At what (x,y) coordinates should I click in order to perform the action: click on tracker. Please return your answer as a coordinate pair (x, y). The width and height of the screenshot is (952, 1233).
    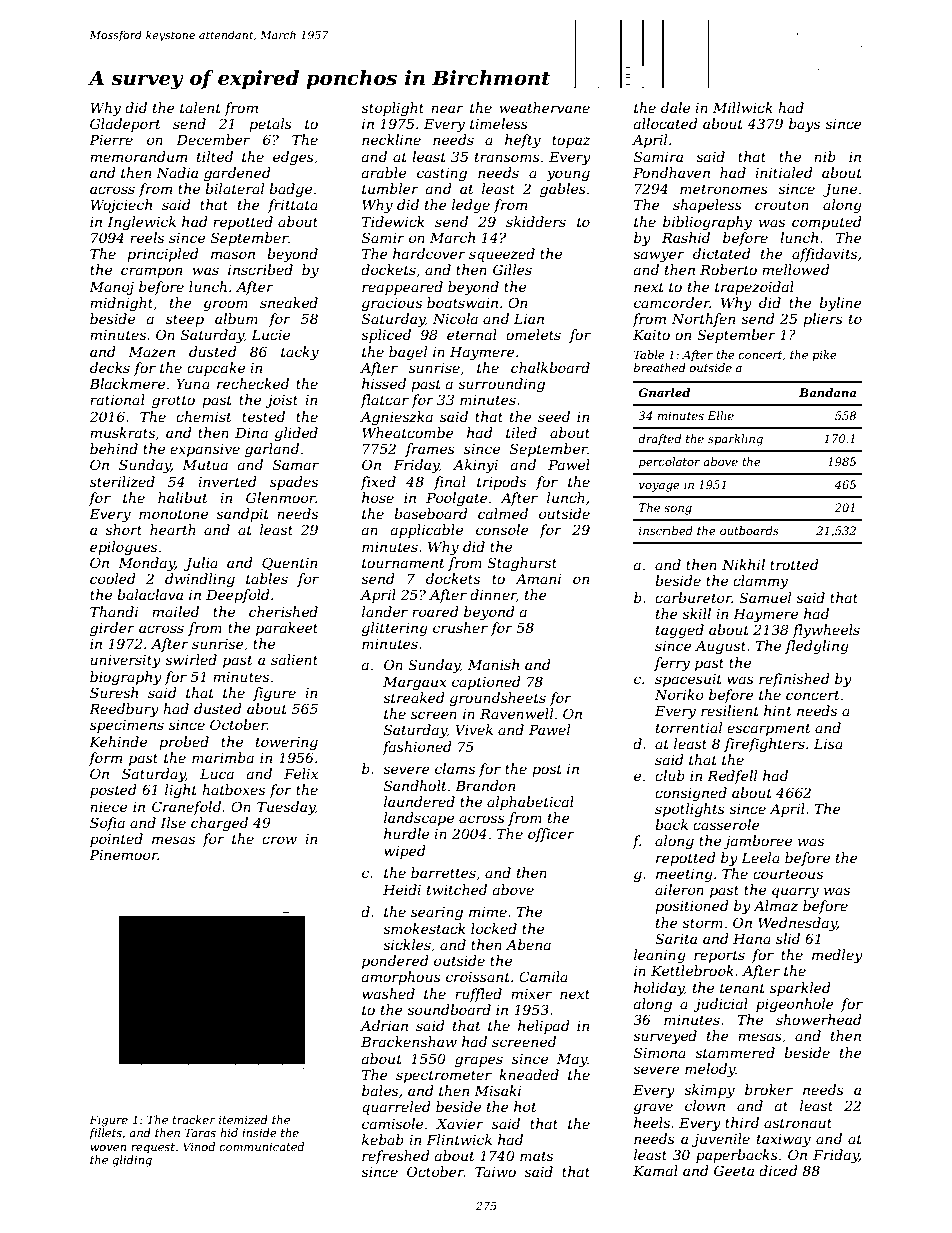
    Looking at the image, I should click on (194, 1119).
